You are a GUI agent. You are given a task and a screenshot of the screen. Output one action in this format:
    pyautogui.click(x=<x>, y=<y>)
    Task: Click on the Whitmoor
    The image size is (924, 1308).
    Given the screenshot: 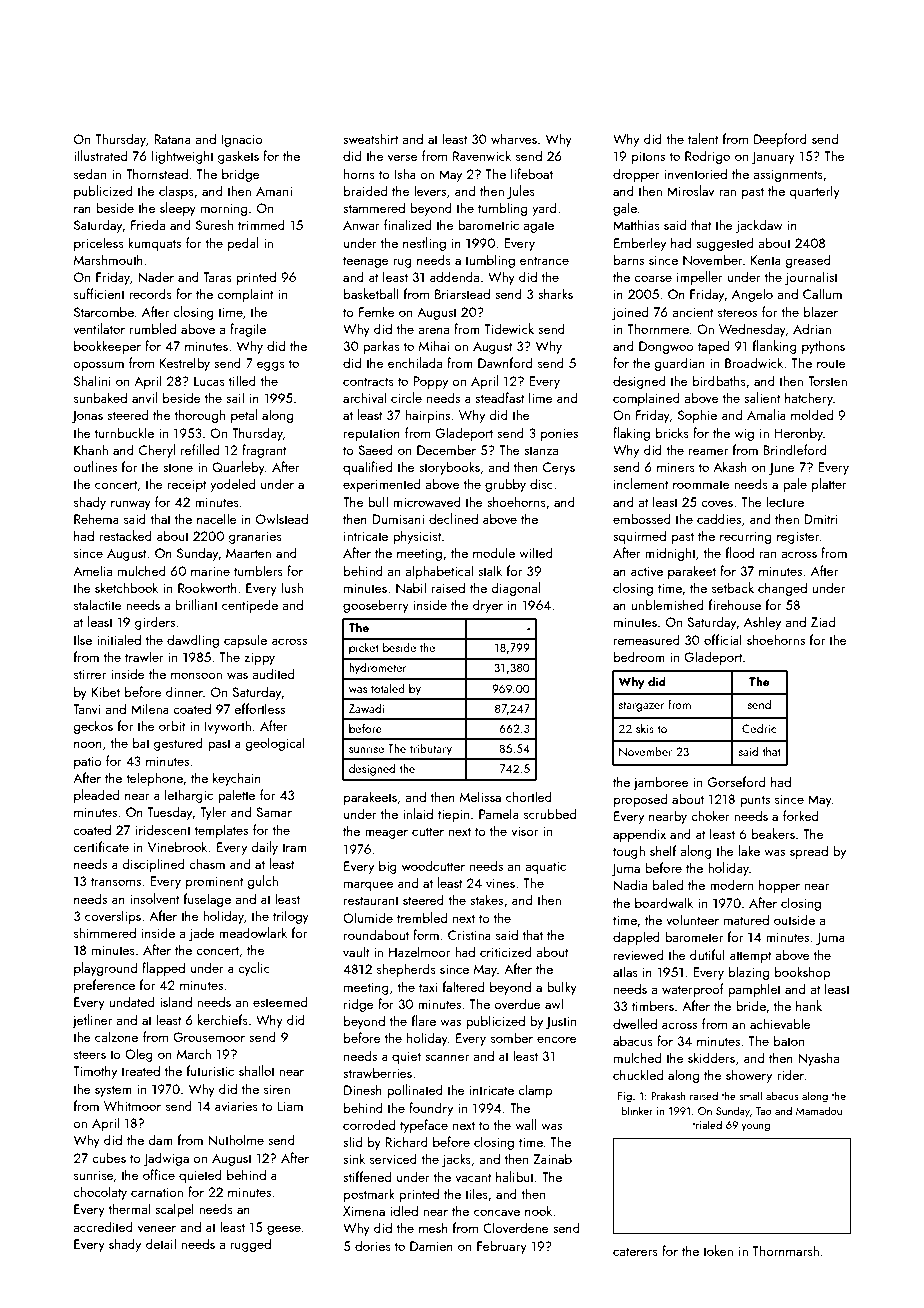 What is the action you would take?
    pyautogui.click(x=132, y=1105)
